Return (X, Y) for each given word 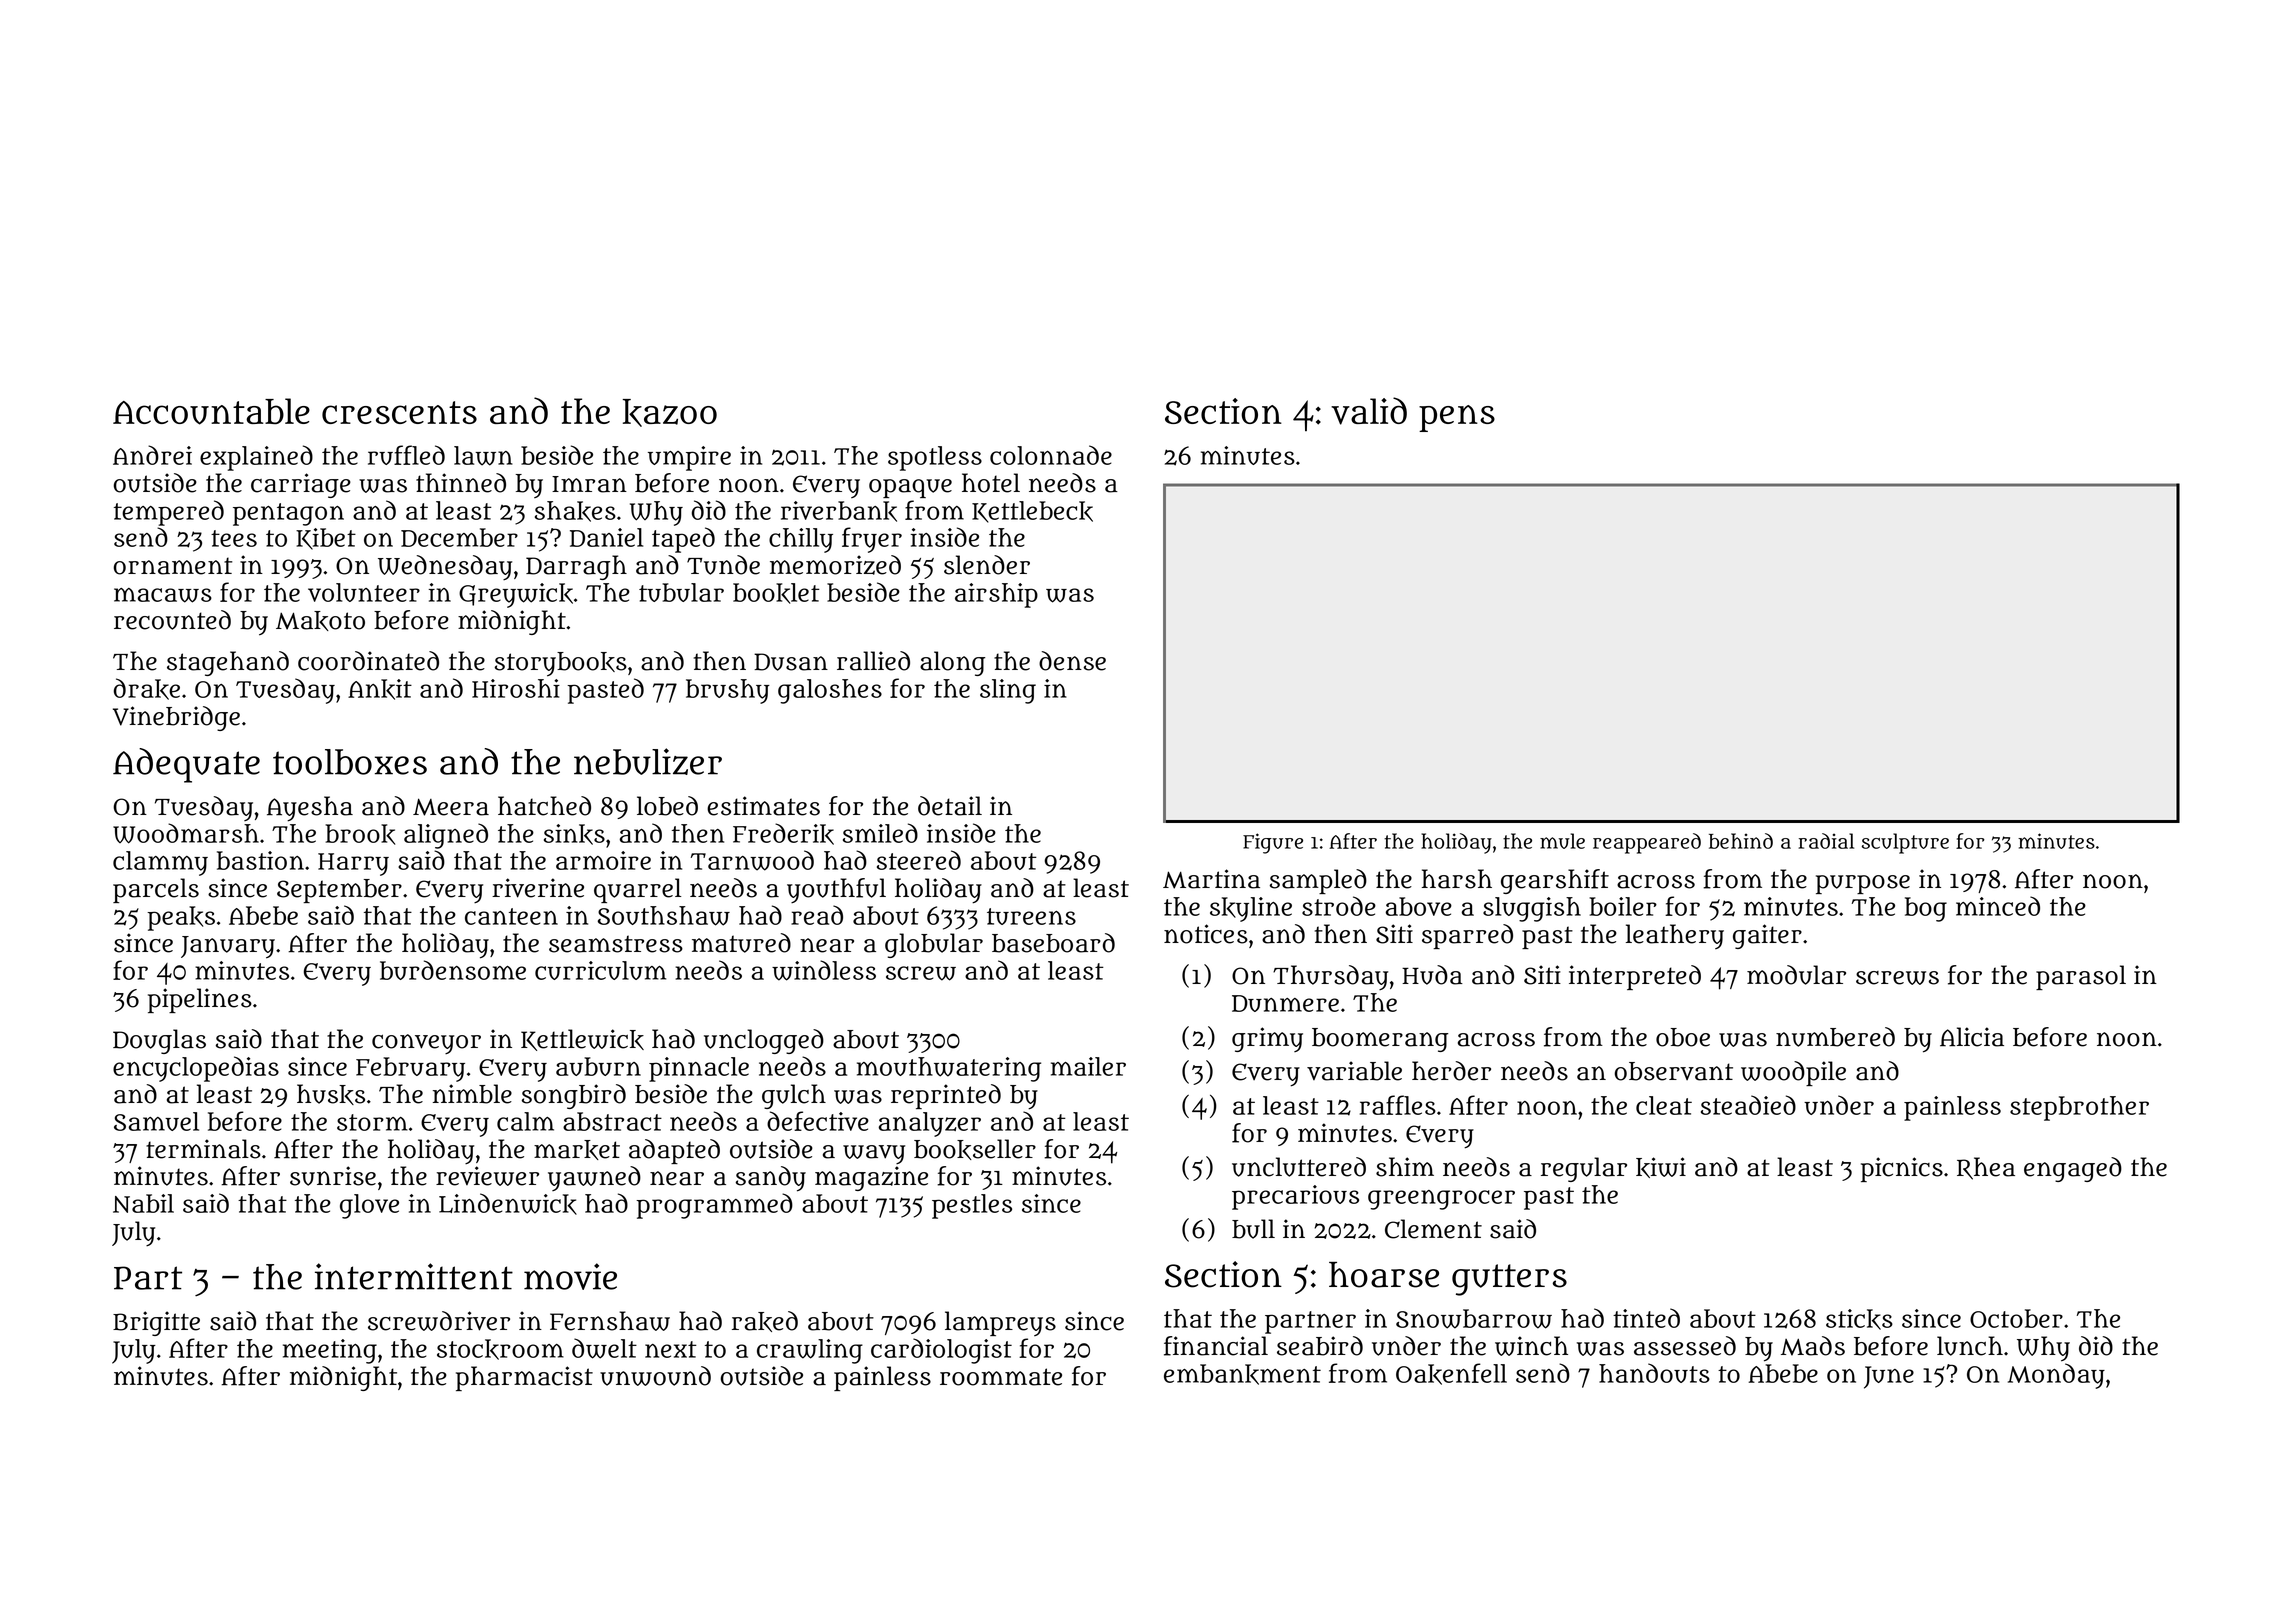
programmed (714, 1206)
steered (919, 860)
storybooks (561, 664)
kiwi (1661, 1167)
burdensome (453, 970)
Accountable (211, 411)
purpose (1863, 884)
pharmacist (524, 1378)
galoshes (830, 691)
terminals (203, 1149)
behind (1741, 841)
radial (1826, 841)
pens (1457, 418)
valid (1369, 411)
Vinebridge (176, 718)
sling (1008, 691)
